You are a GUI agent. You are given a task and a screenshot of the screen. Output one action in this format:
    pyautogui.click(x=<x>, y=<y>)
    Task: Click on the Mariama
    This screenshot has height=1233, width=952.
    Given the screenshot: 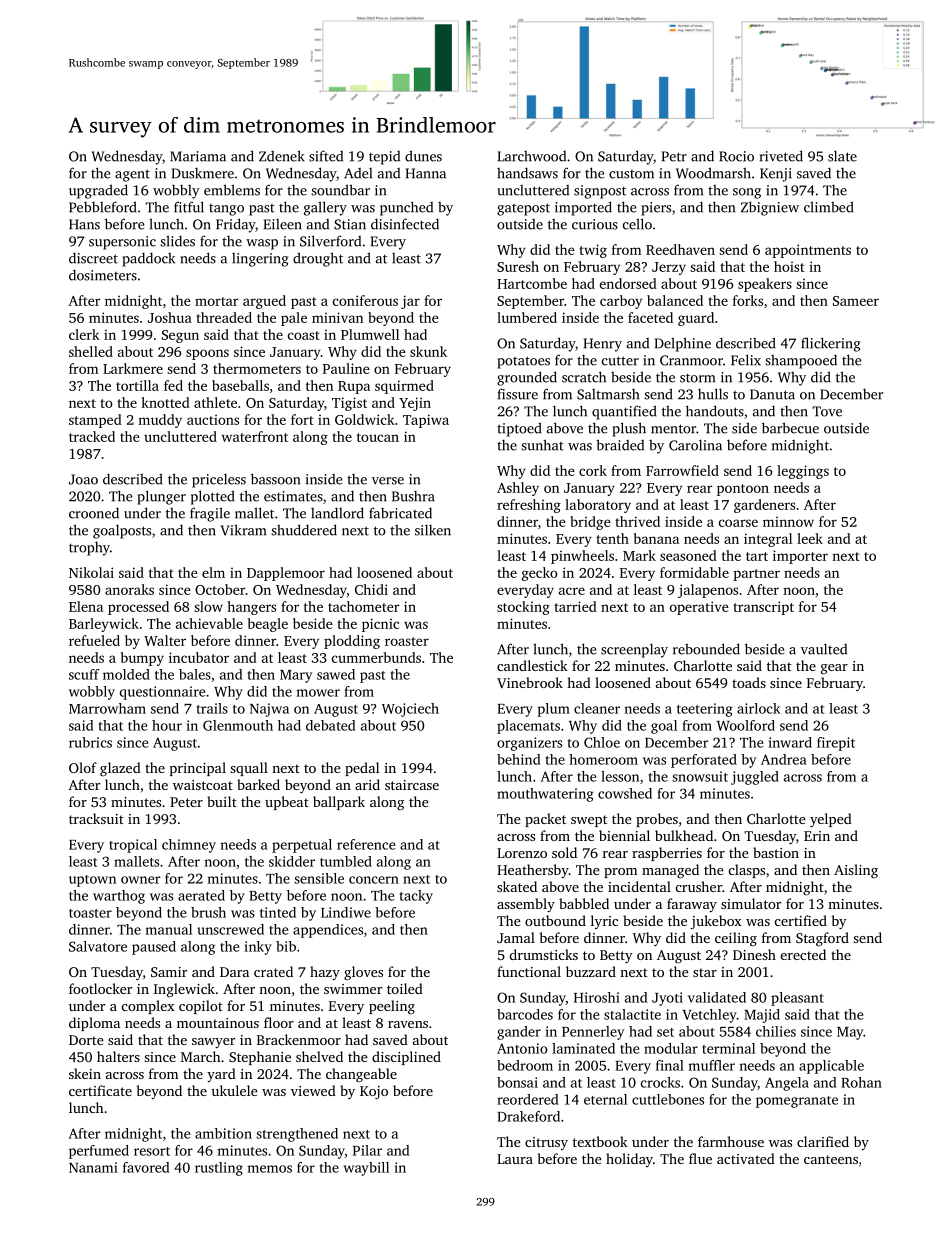 What is the action you would take?
    pyautogui.click(x=198, y=156)
